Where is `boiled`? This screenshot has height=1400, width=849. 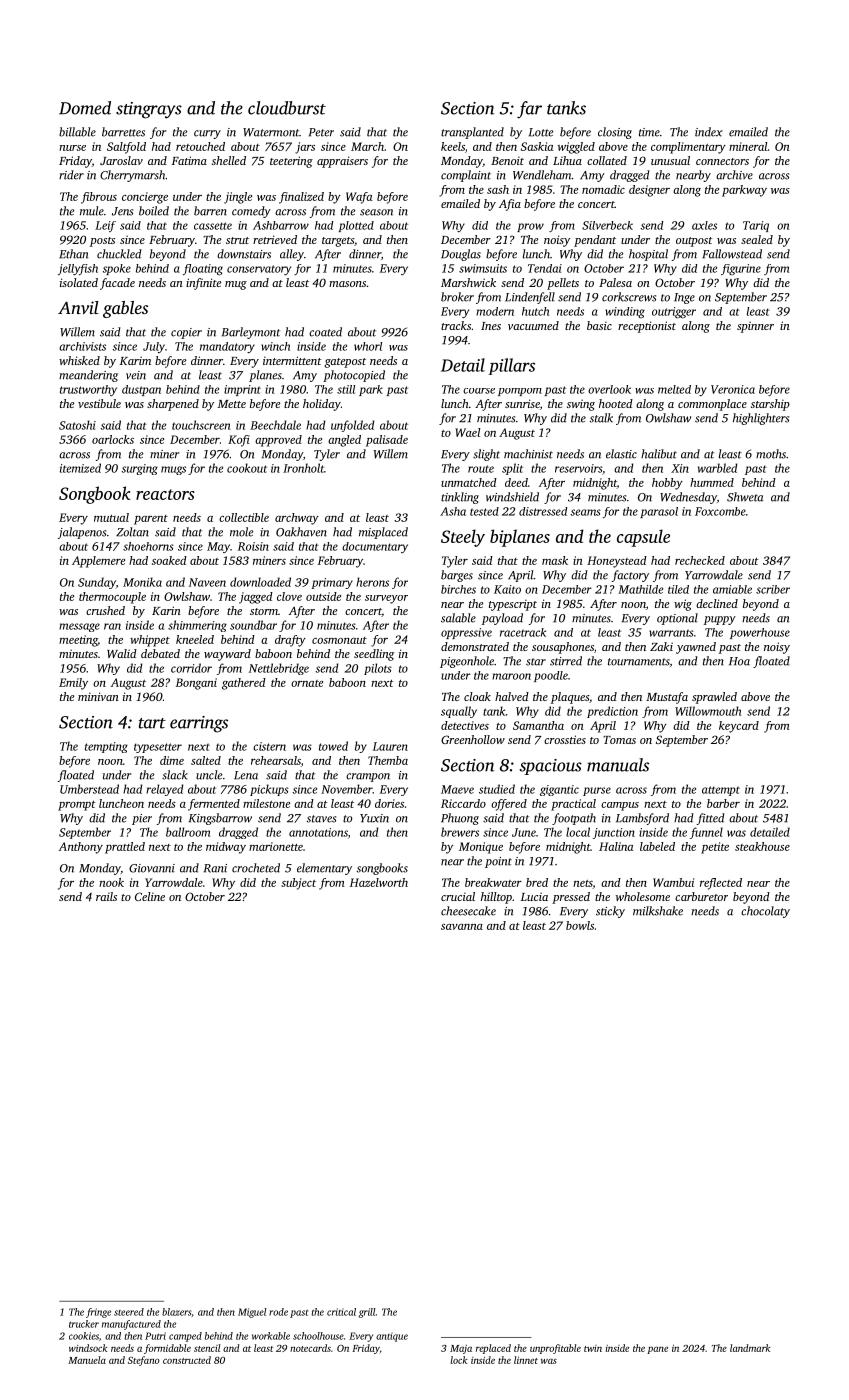 boiled is located at coordinates (154, 211).
